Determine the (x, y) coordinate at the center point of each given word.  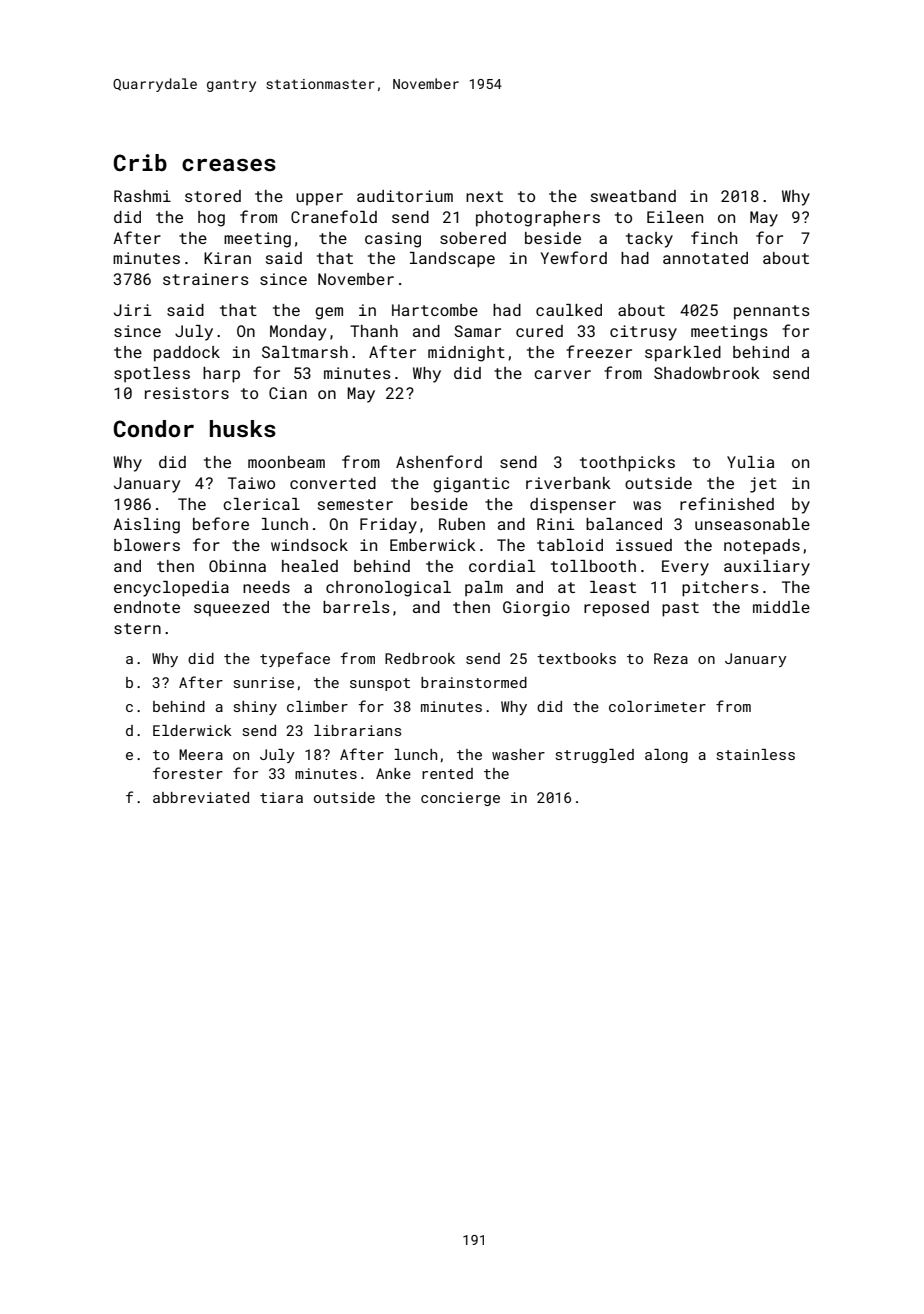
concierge (460, 799)
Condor (154, 428)
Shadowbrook (707, 373)
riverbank (568, 483)
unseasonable (752, 524)
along (666, 756)
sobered (473, 238)
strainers (206, 279)
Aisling (146, 526)
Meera (201, 754)
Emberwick (433, 545)
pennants (772, 312)
